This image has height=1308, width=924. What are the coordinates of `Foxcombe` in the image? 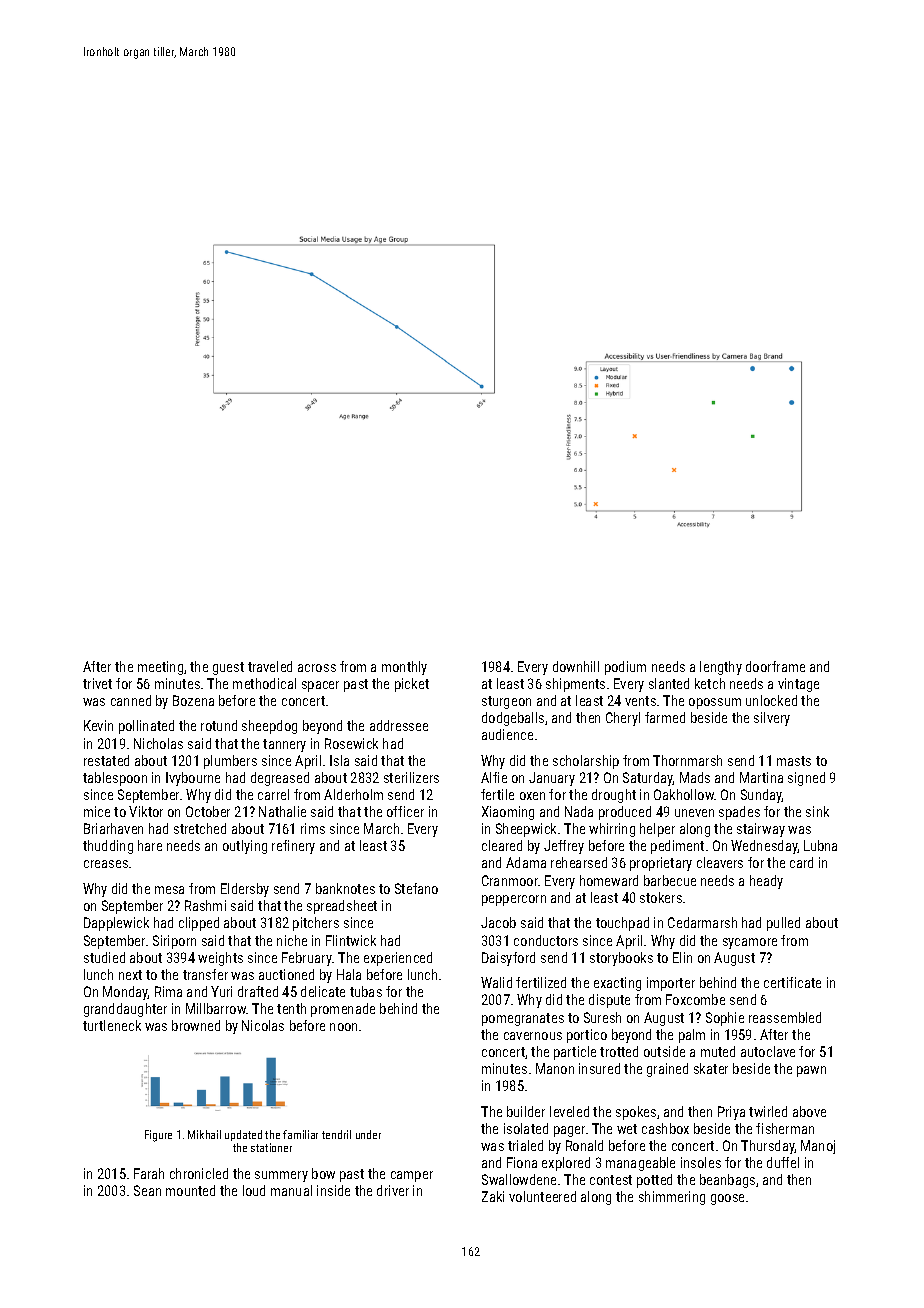 It's located at (695, 999).
